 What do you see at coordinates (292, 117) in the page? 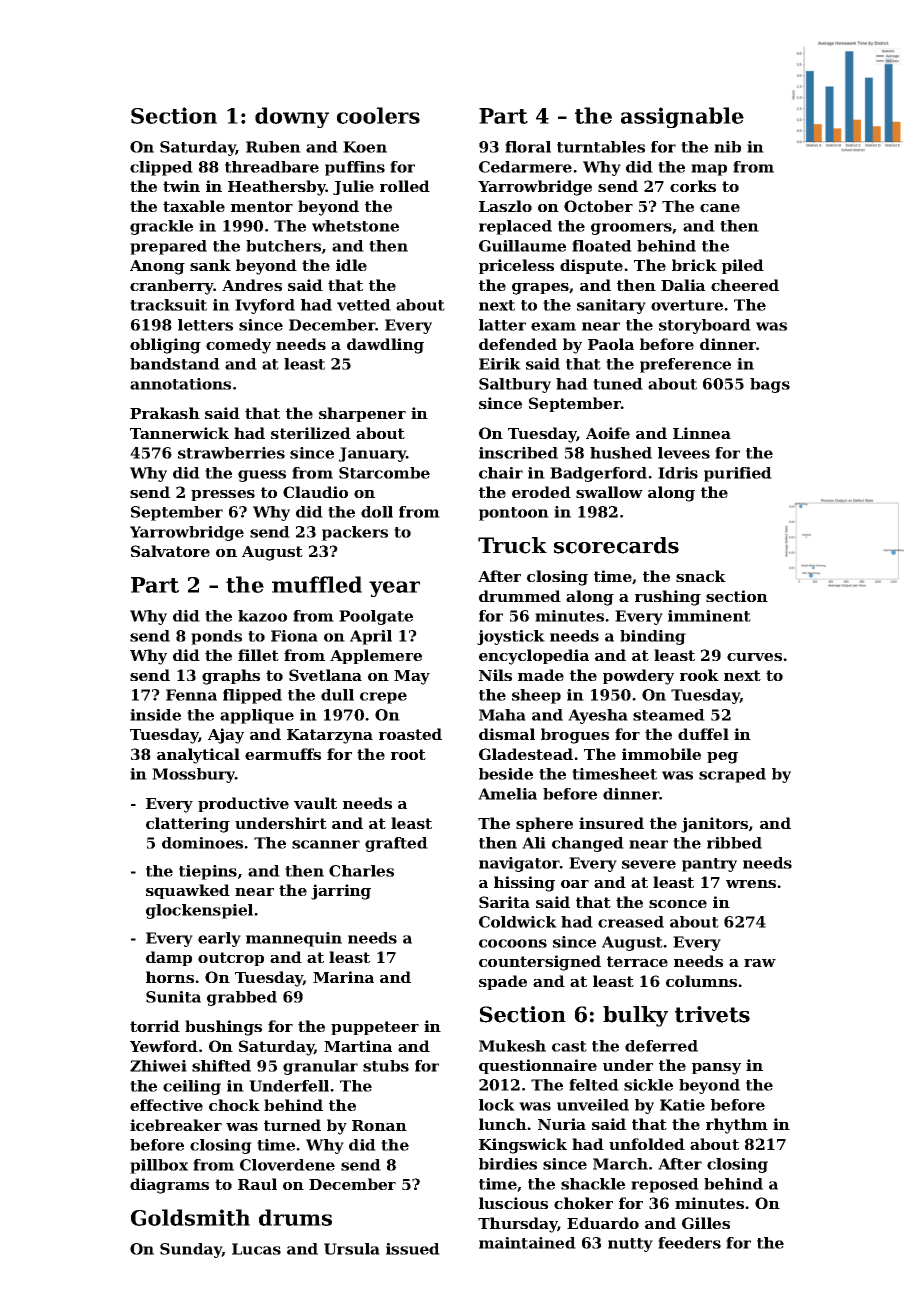
I see `downy` at bounding box center [292, 117].
